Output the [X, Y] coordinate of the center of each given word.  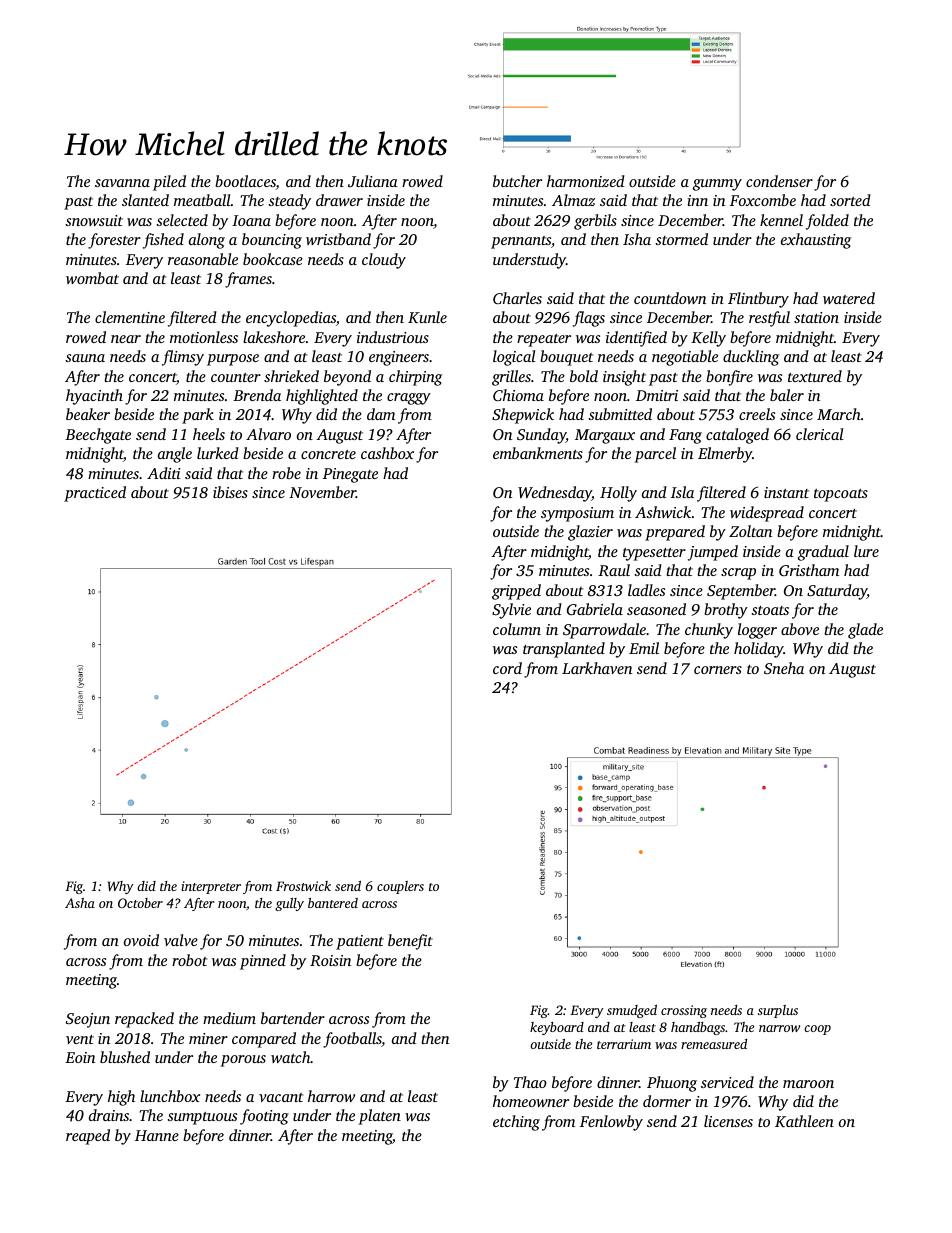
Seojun [88, 1020]
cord [507, 668]
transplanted [564, 650]
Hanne [157, 1135]
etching [516, 1123]
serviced [727, 1082]
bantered [333, 903]
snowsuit [94, 220]
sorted [850, 200]
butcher [517, 181]
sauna [85, 358]
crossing [684, 1011]
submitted [620, 414]
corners [718, 670]
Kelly [708, 339]
